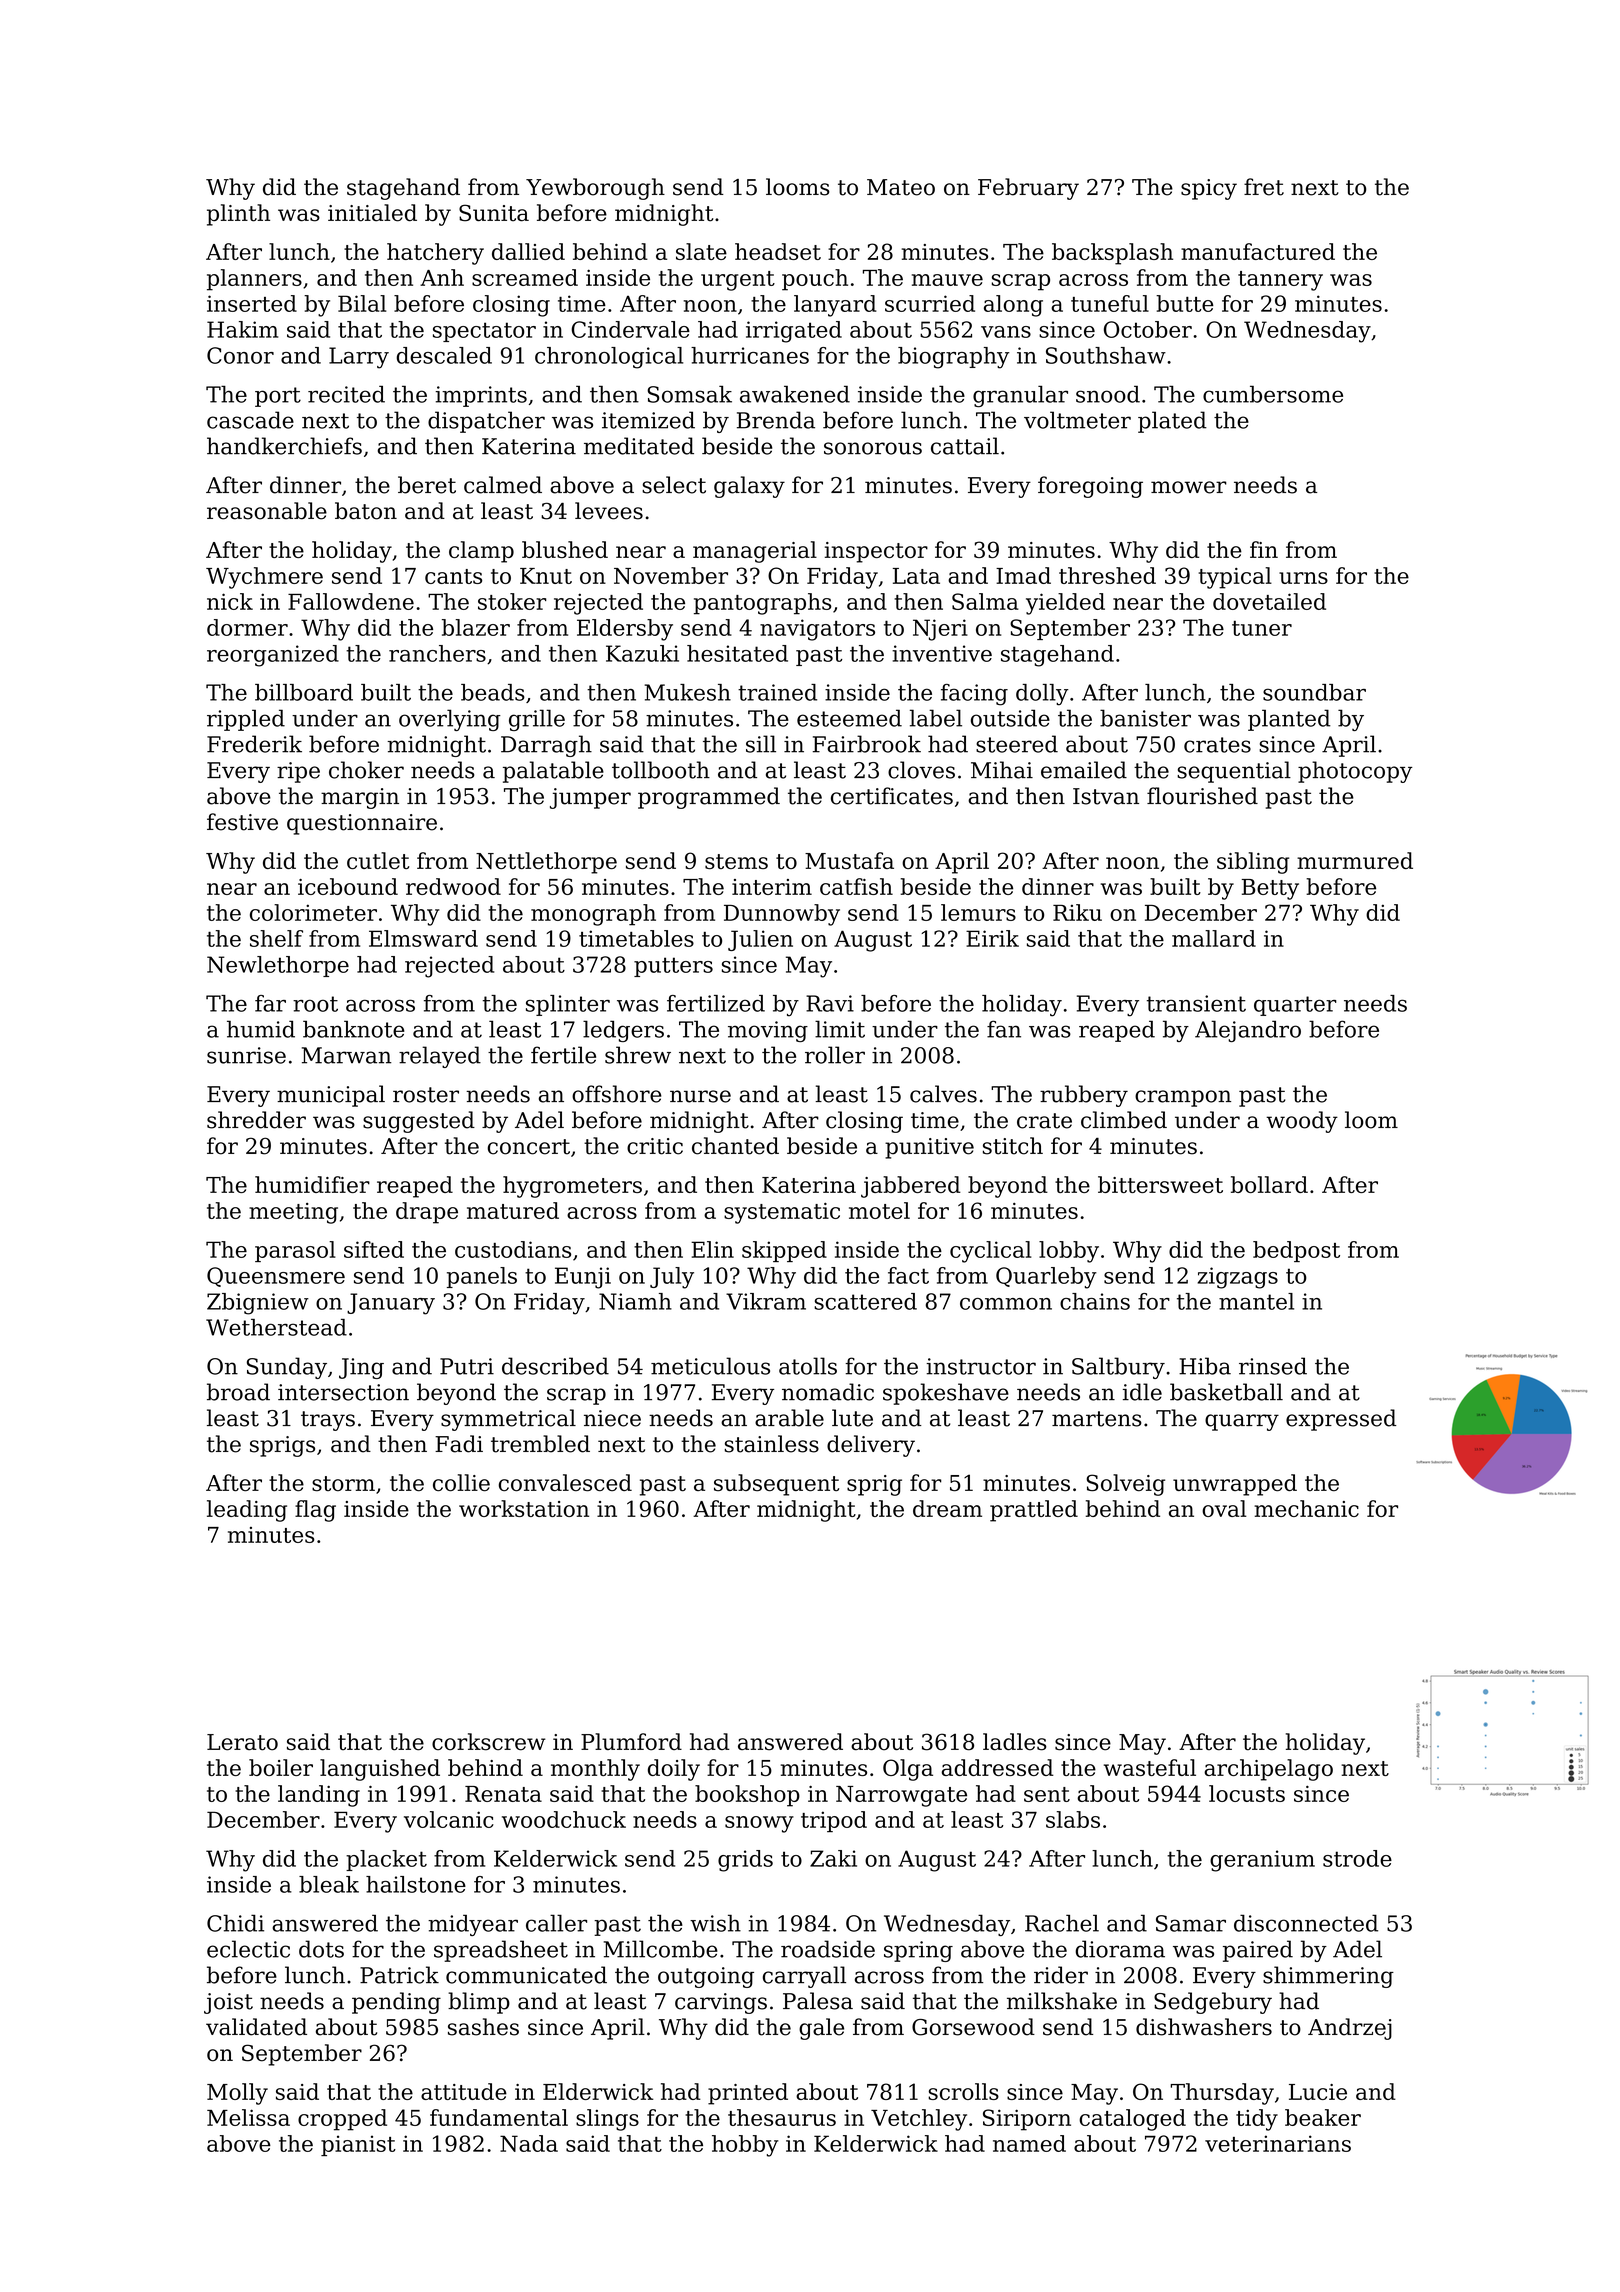  Describe the element at coordinates (476, 627) in the screenshot. I see `blazer` at that location.
